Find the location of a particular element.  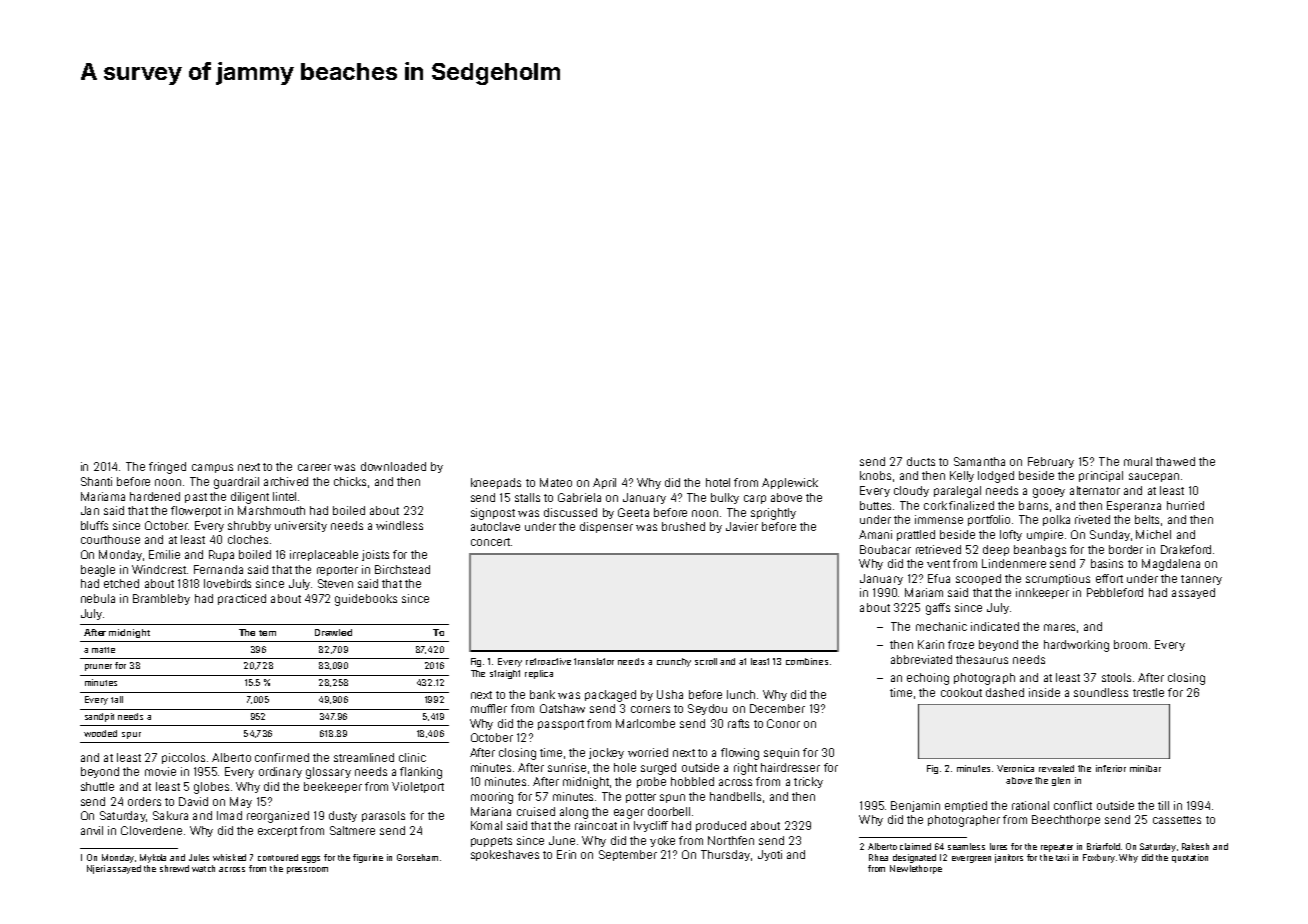

thawed is located at coordinates (1175, 461).
